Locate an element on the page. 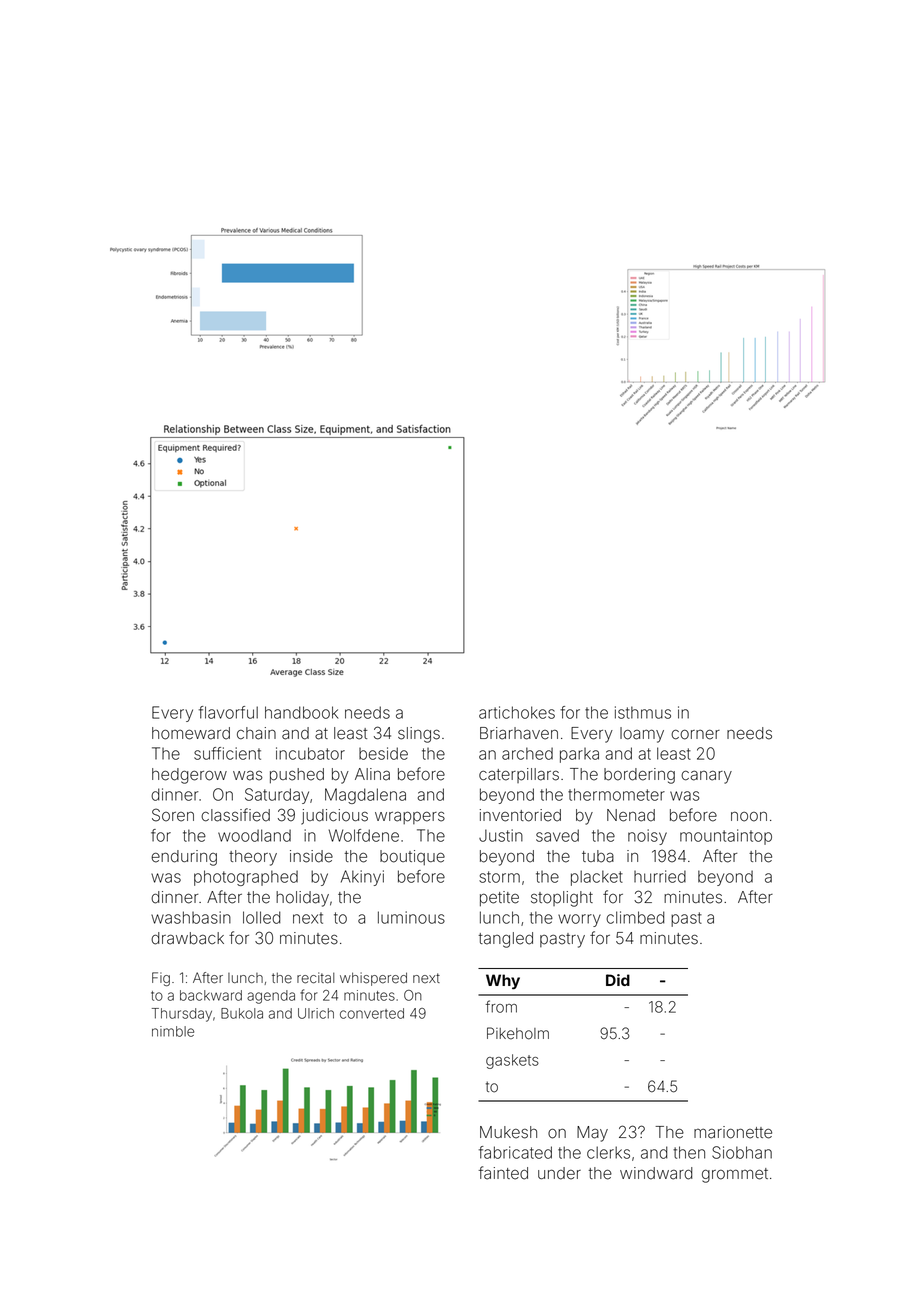 This document has height=1311, width=924. Wolfdene is located at coordinates (364, 835).
